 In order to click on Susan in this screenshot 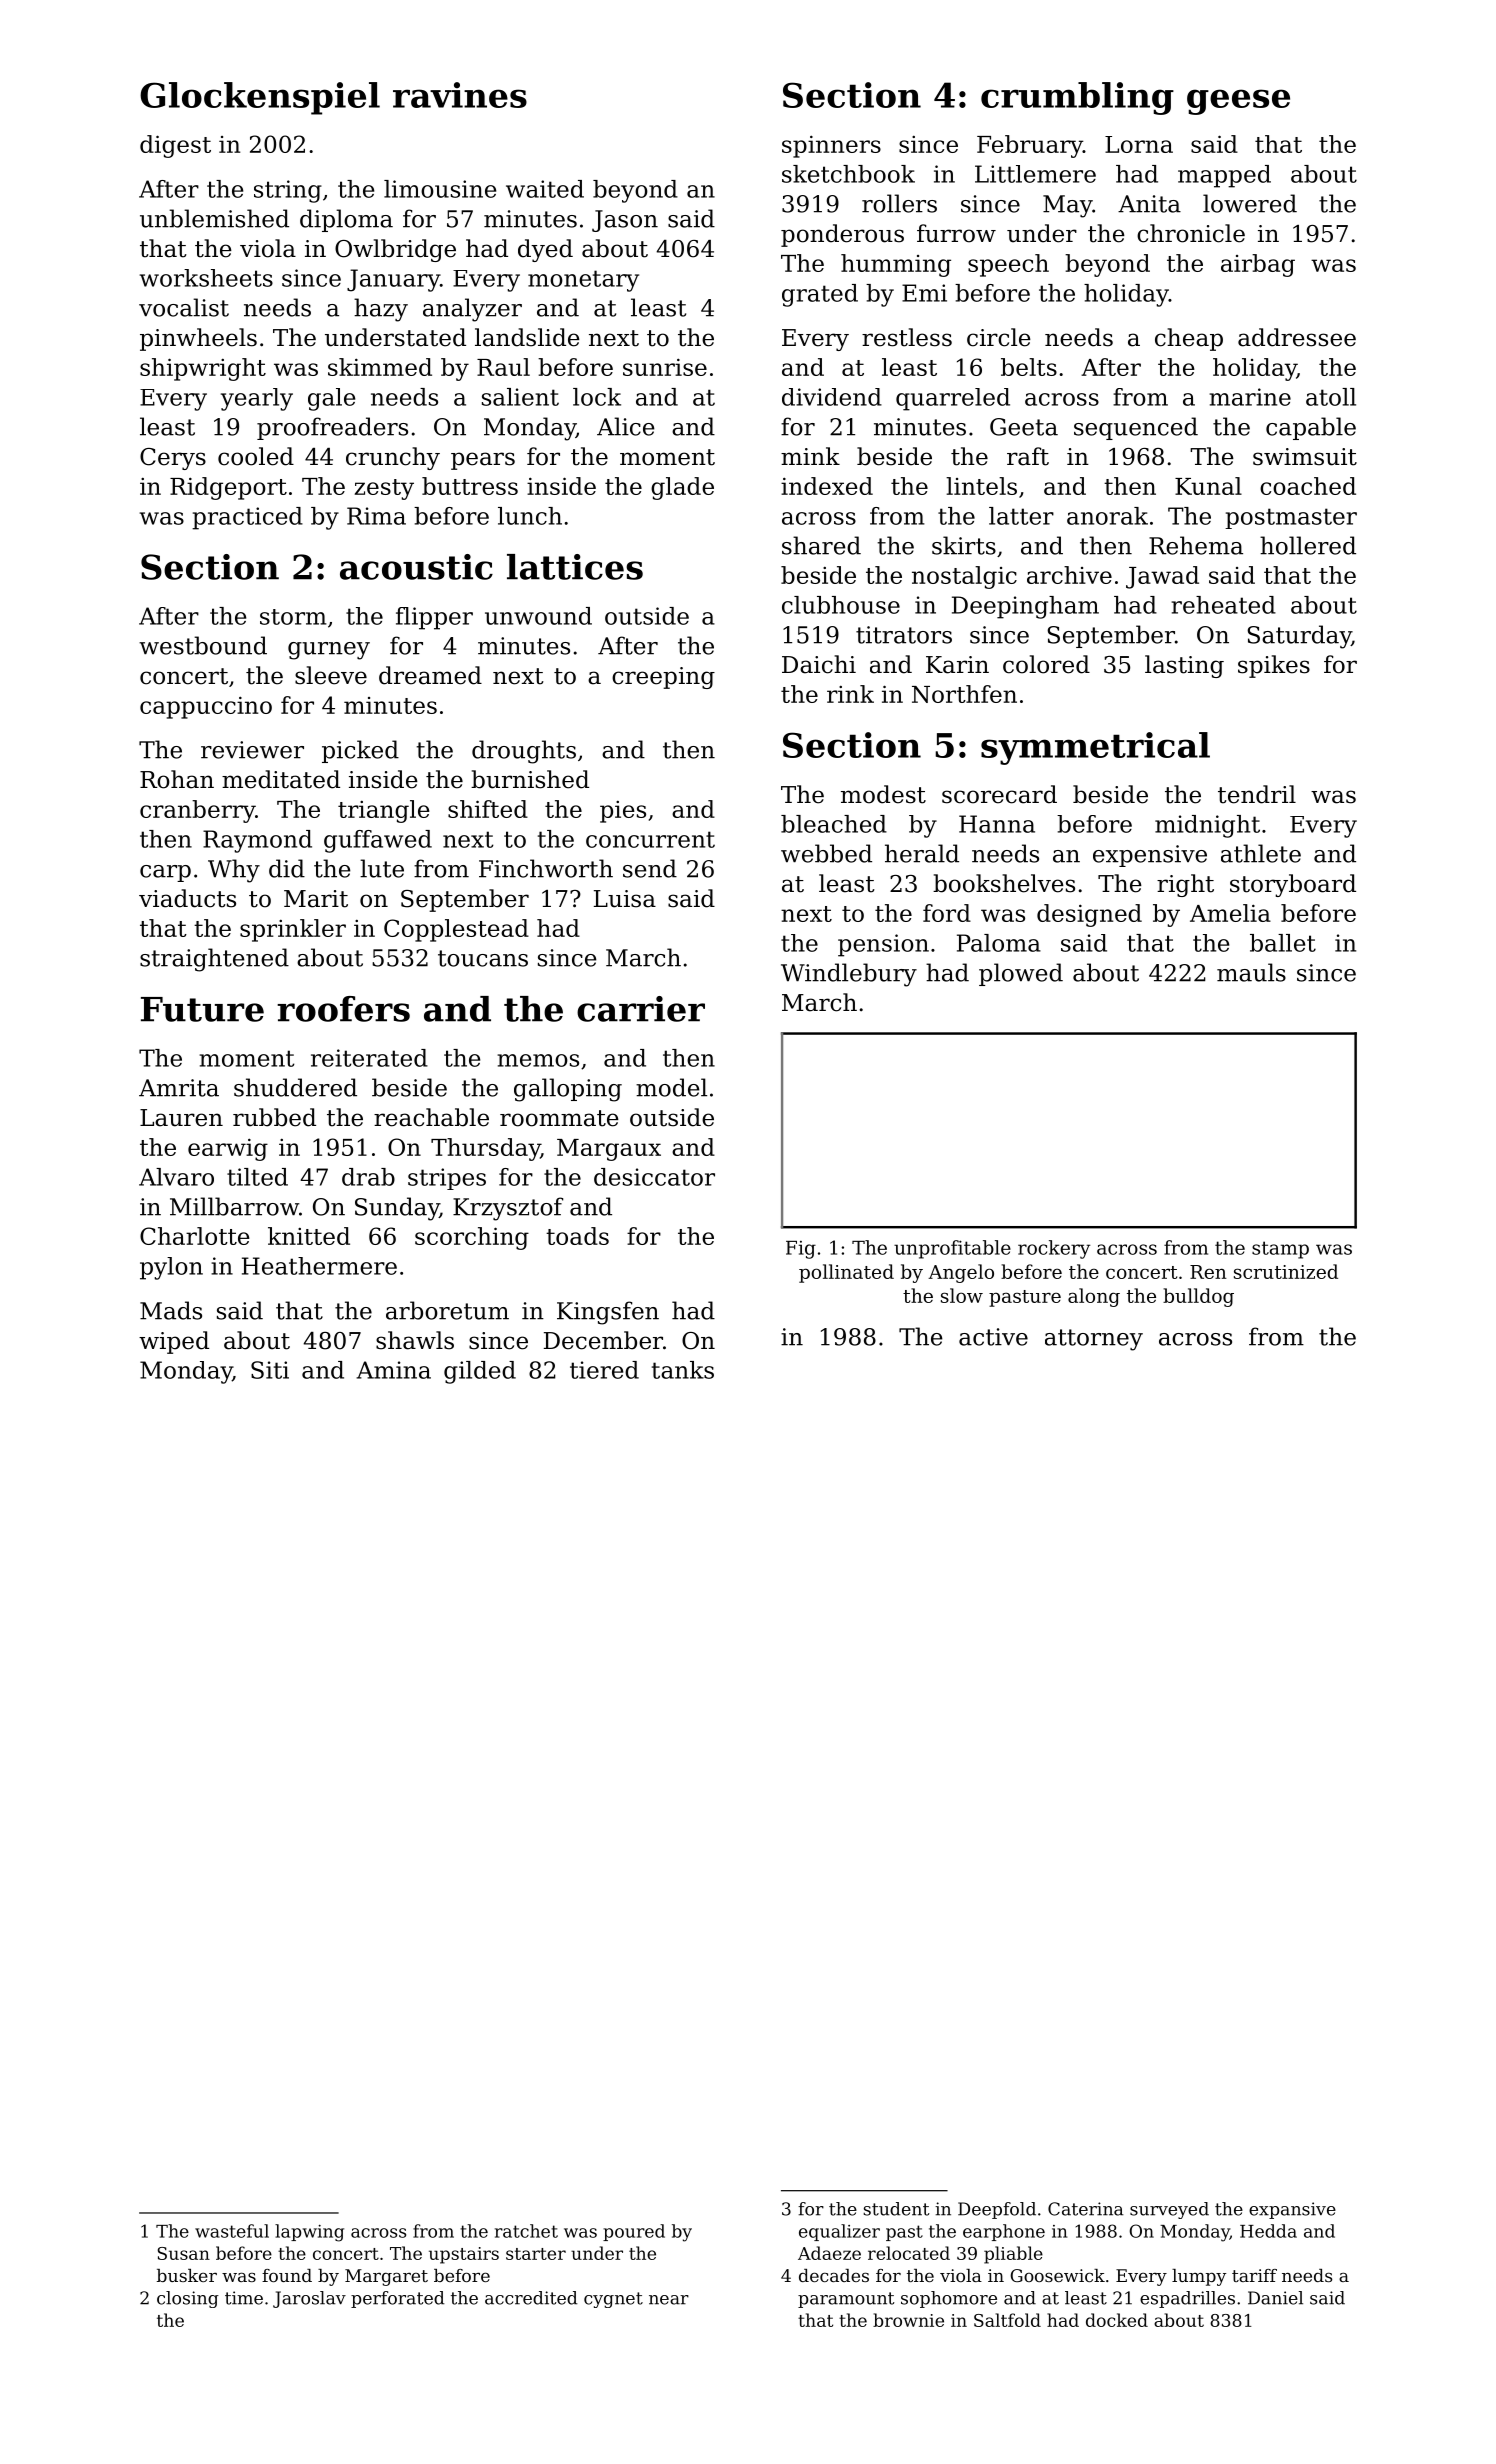, I will do `click(184, 2253)`.
